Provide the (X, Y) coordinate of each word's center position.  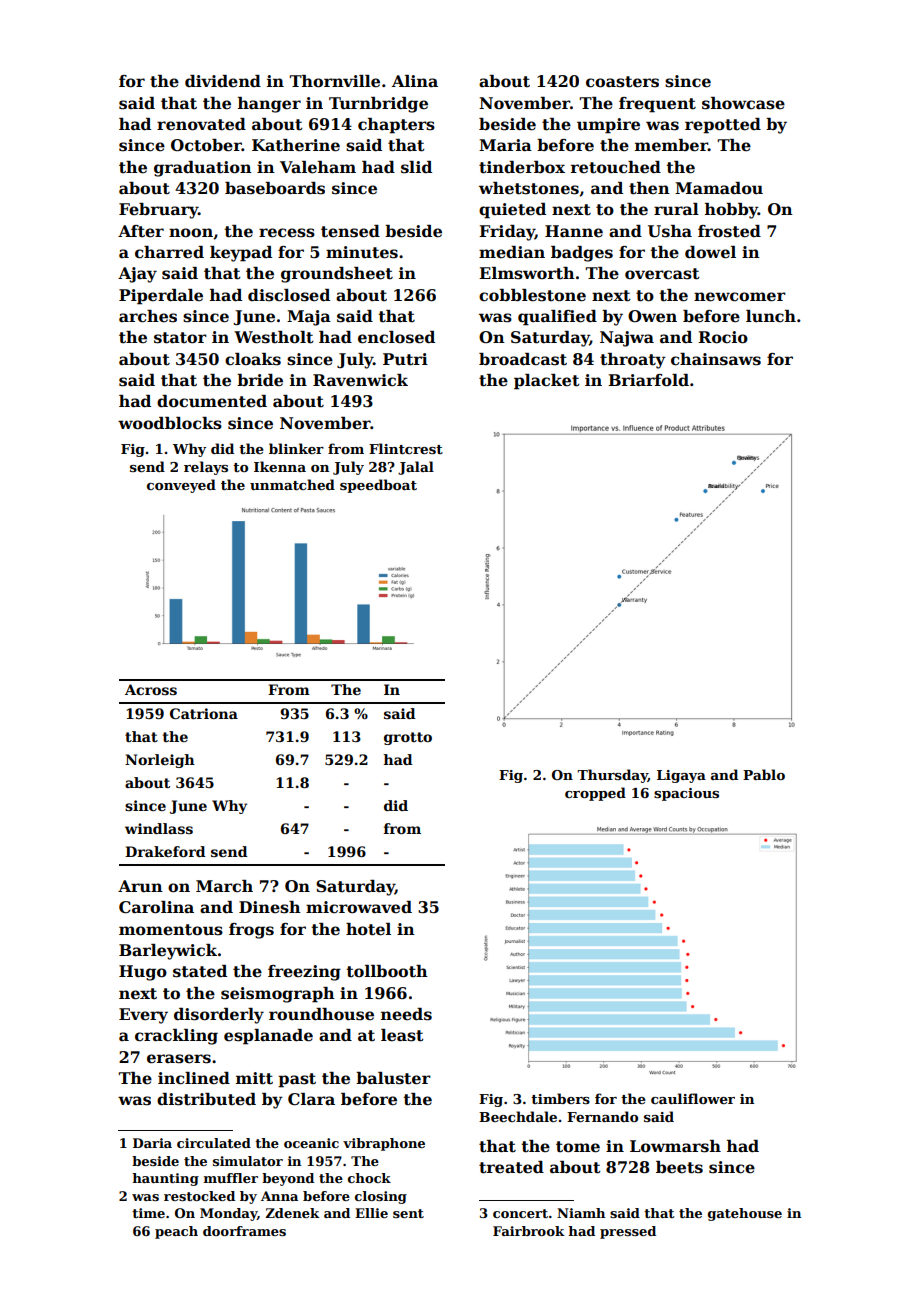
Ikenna (280, 466)
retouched (616, 167)
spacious (686, 794)
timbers (560, 1098)
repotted (723, 126)
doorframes (244, 1231)
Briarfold (648, 380)
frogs (251, 931)
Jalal (416, 468)
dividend (223, 81)
